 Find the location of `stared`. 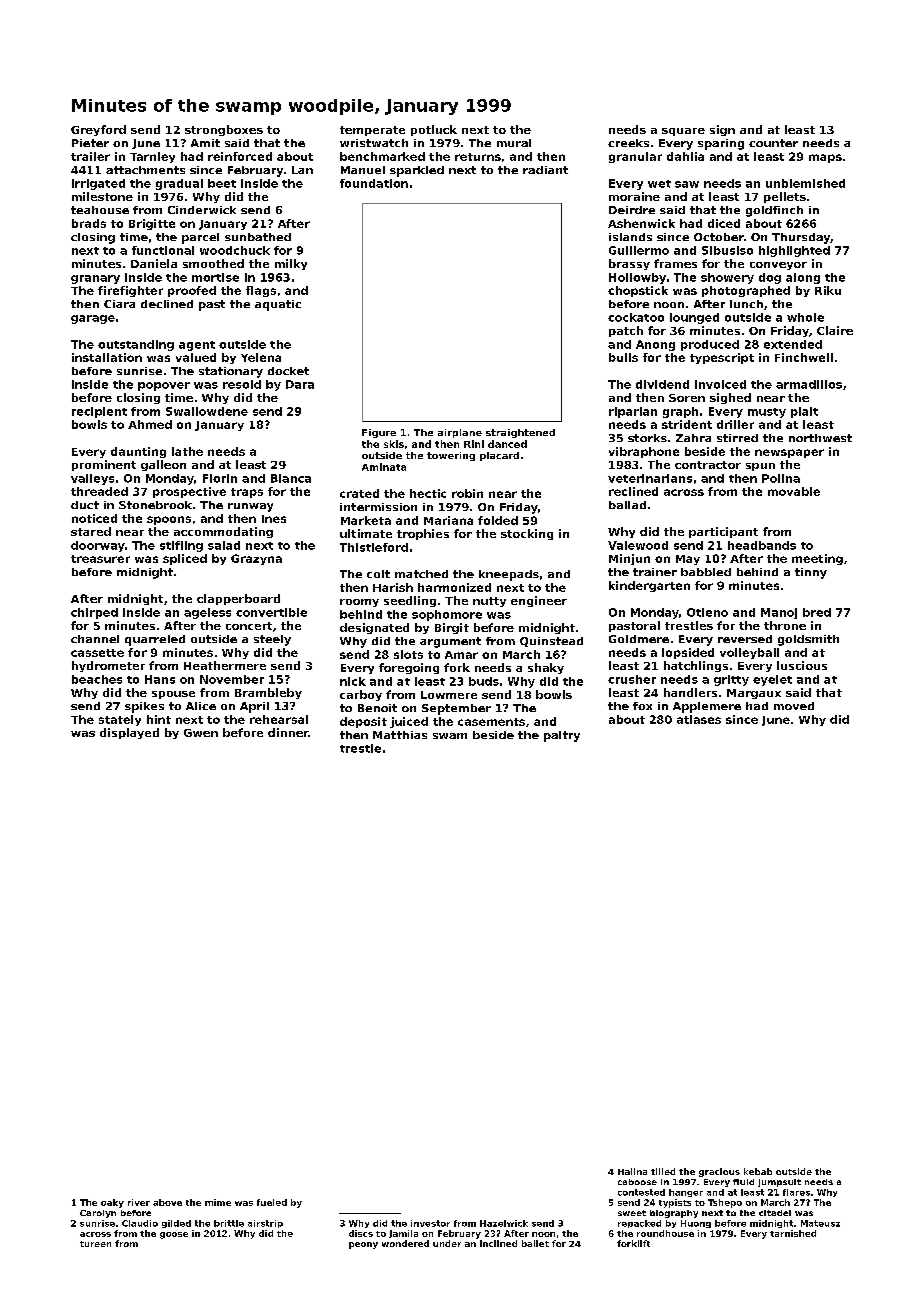

stared is located at coordinates (91, 531).
